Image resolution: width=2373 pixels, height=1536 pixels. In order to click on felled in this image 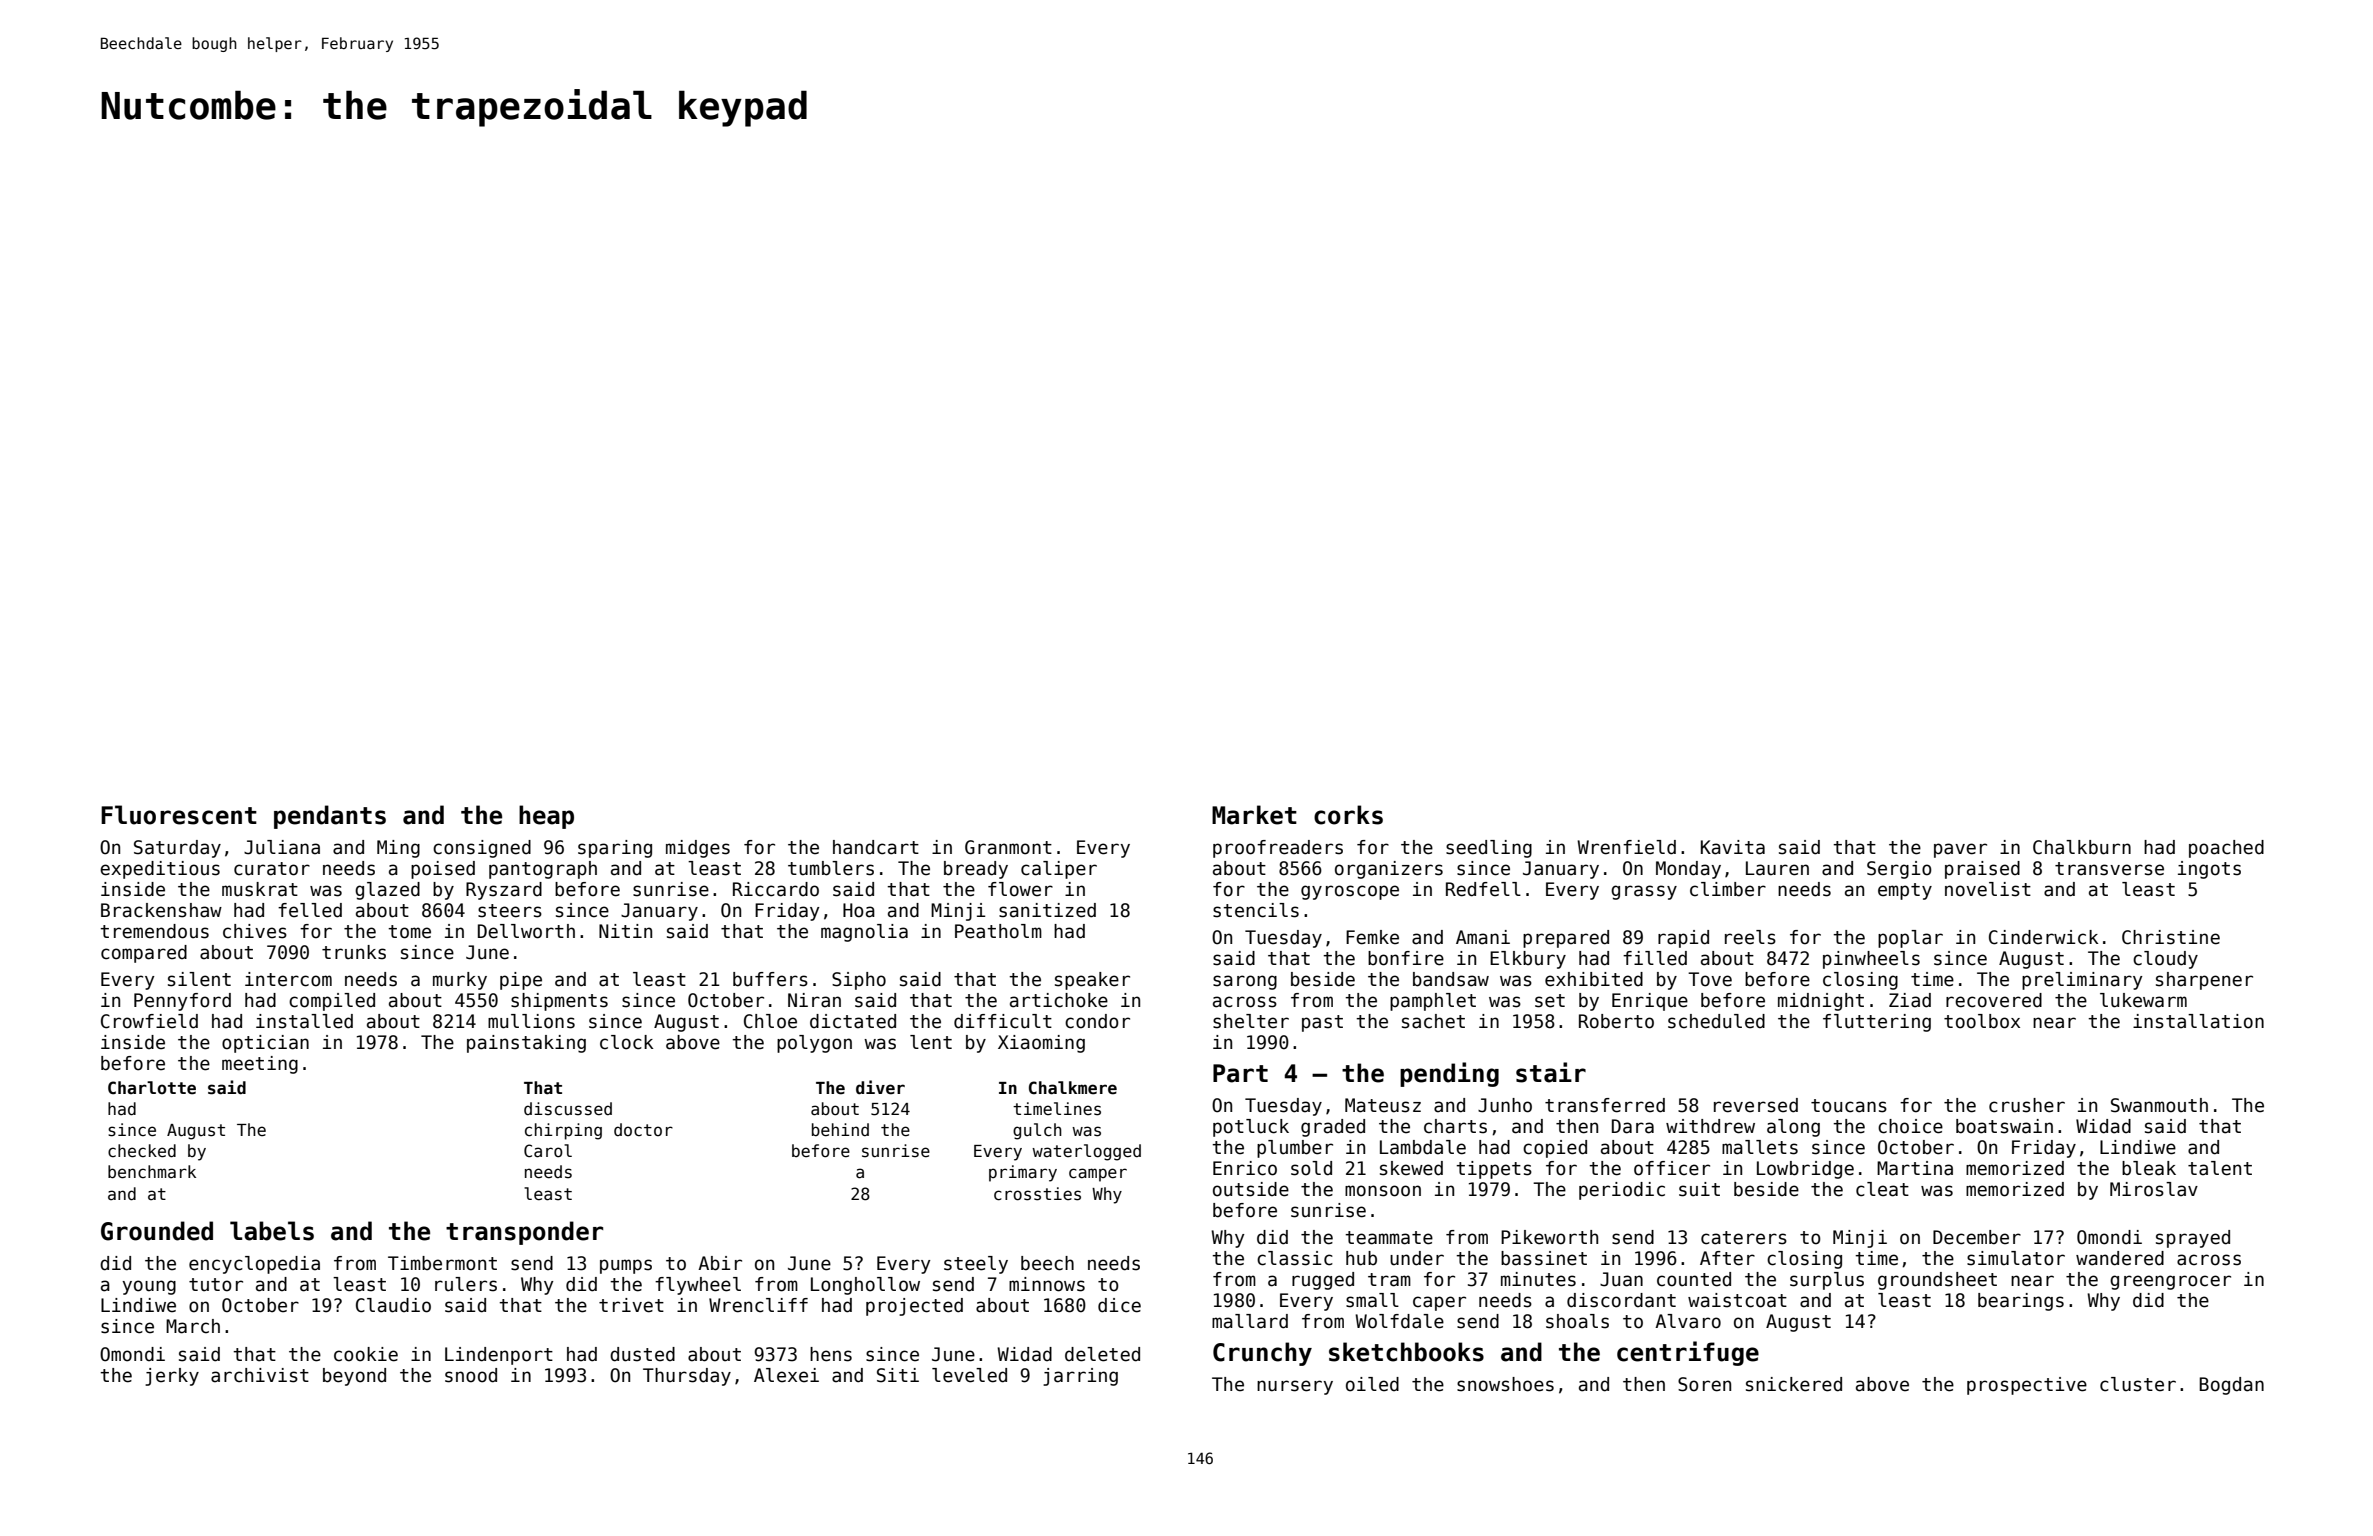, I will do `click(310, 910)`.
